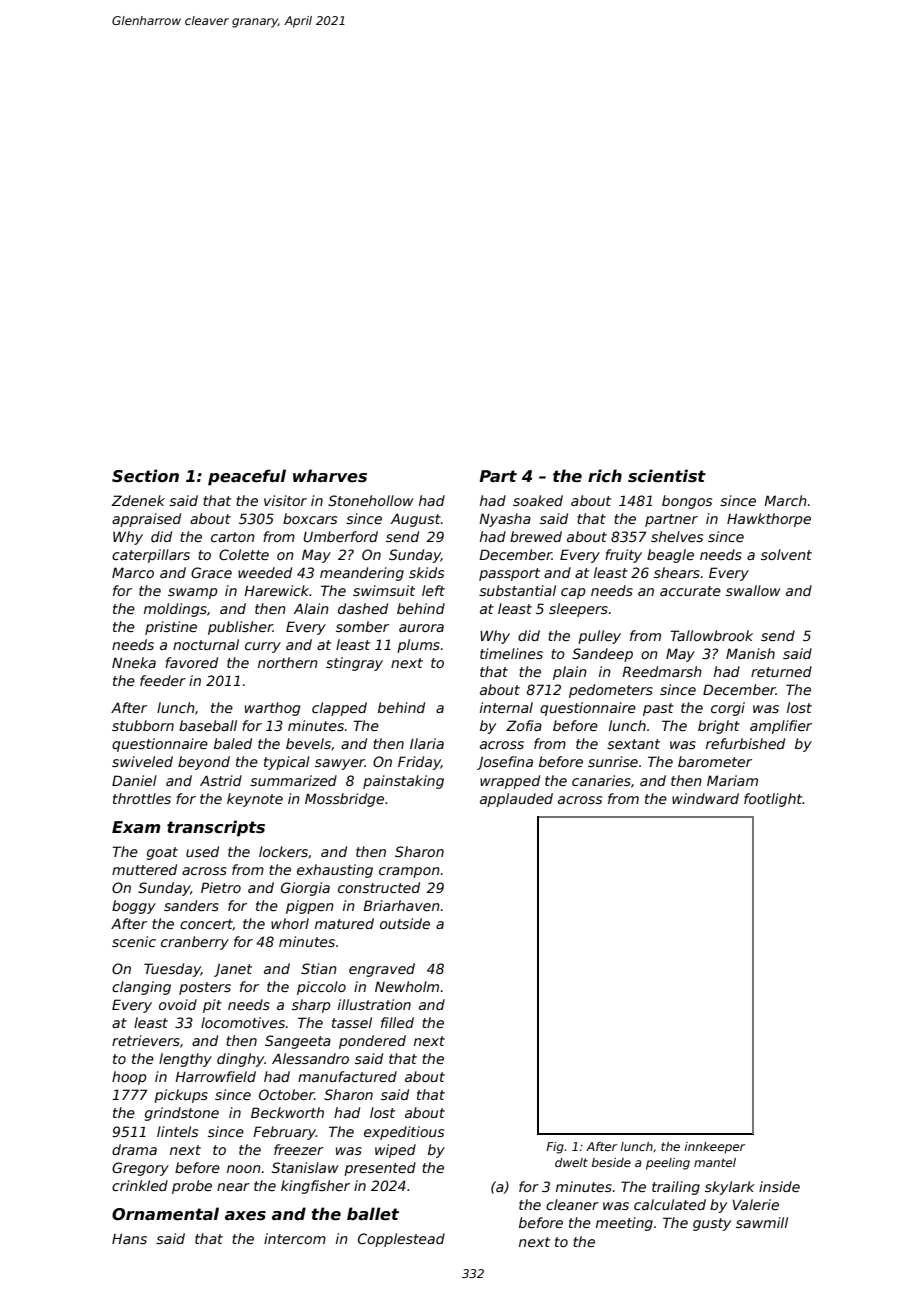  What do you see at coordinates (613, 761) in the document?
I see `sunrise` at bounding box center [613, 761].
